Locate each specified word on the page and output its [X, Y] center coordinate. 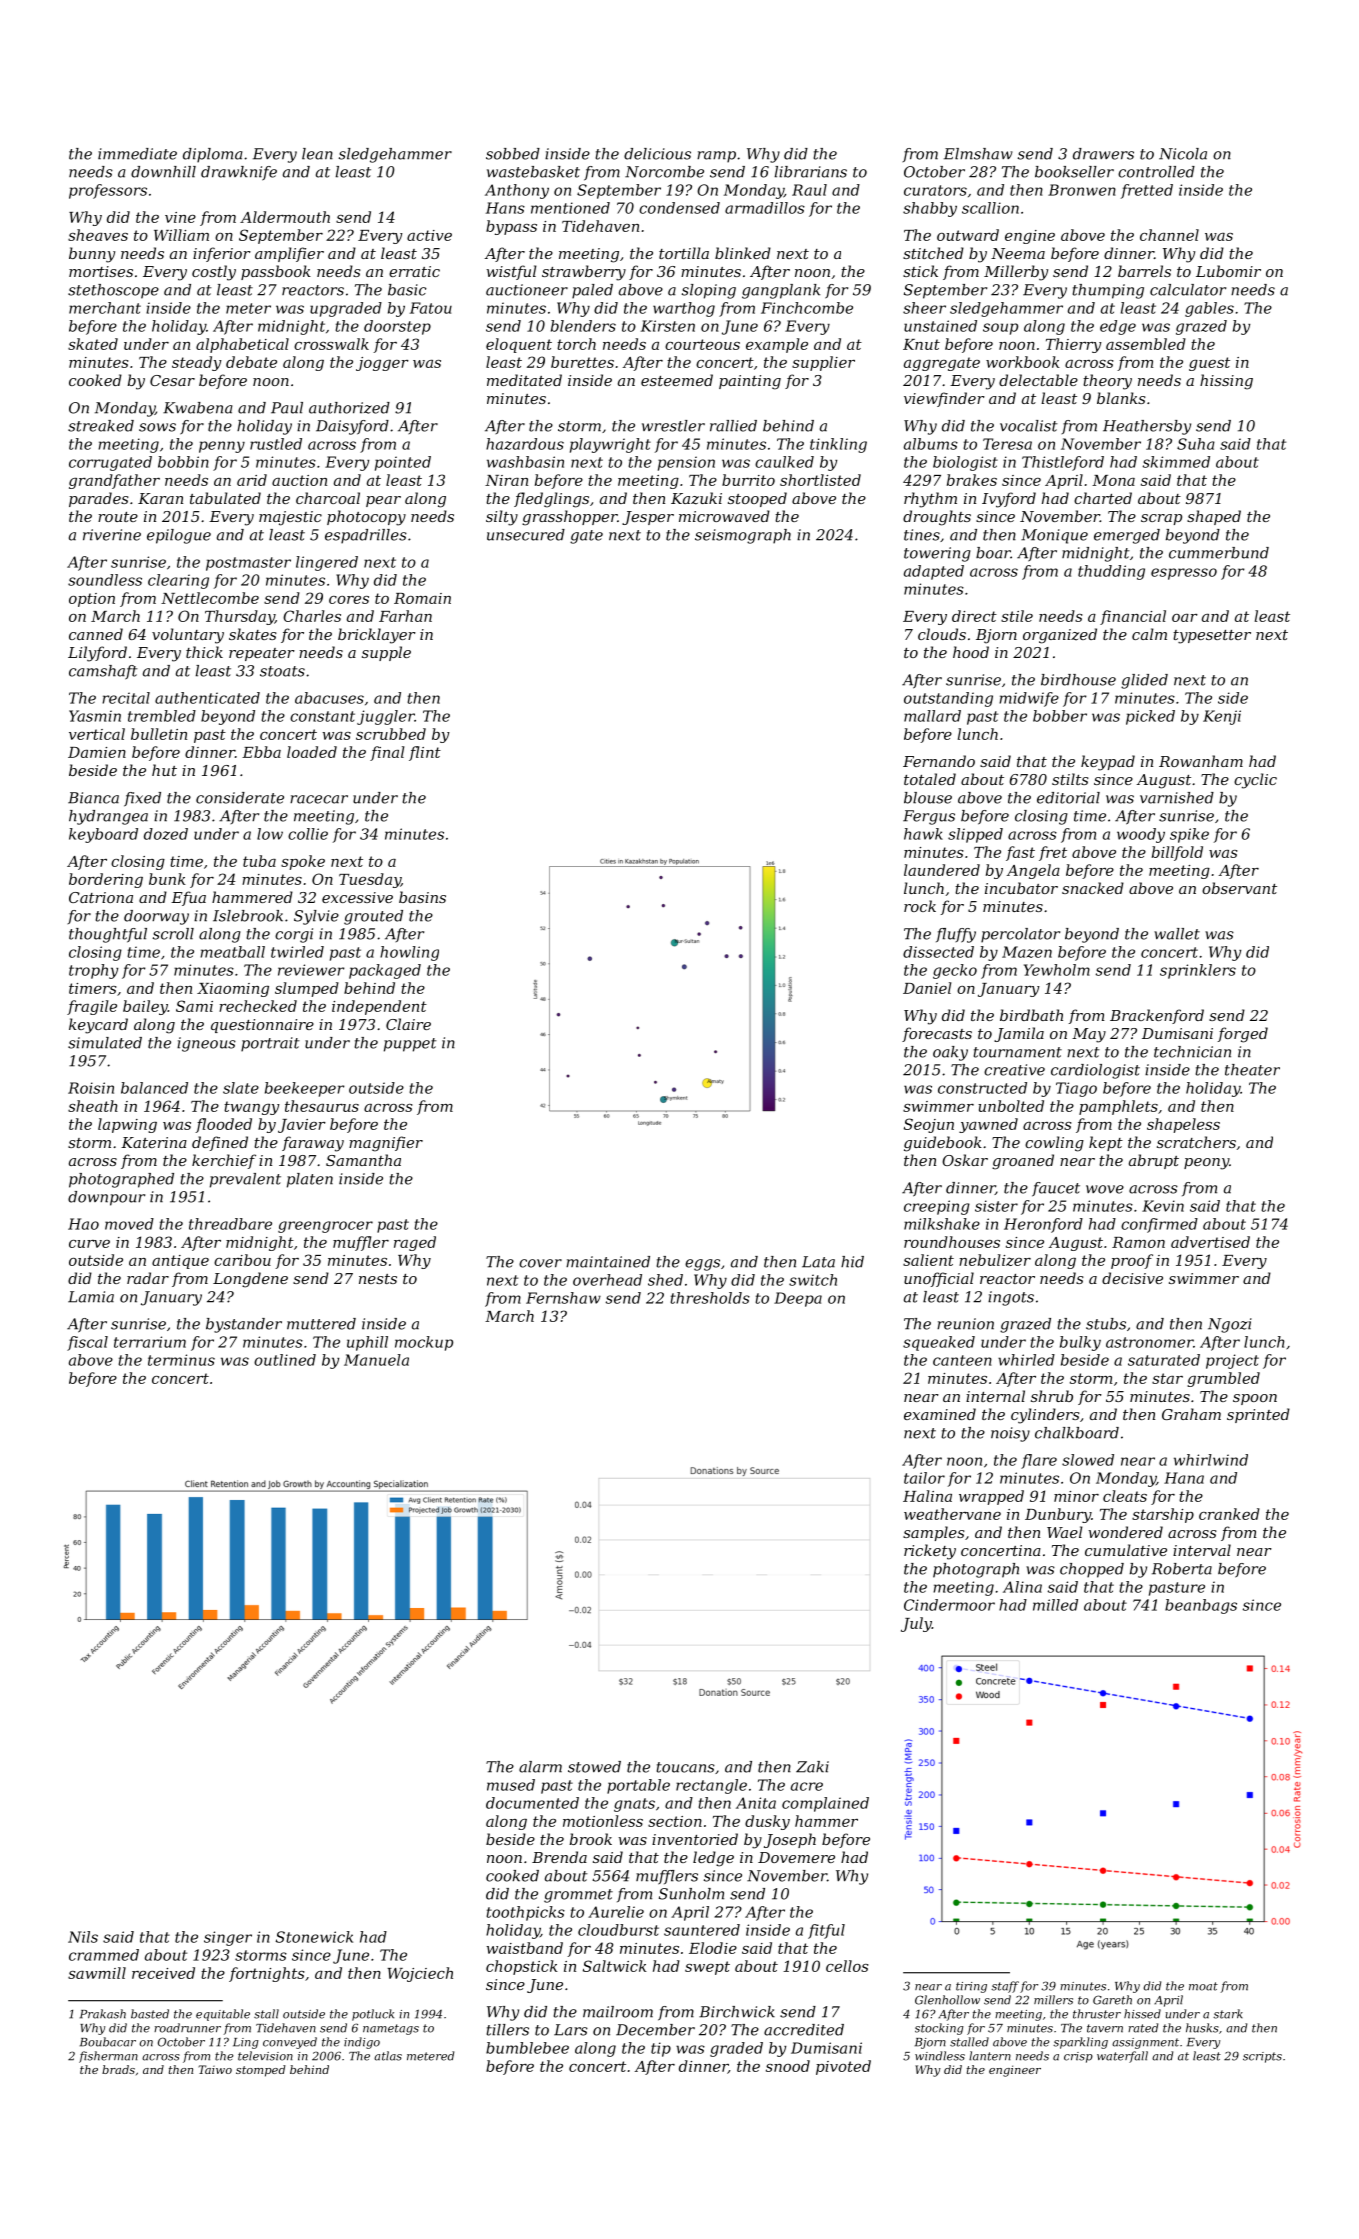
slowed [1088, 1460]
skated [93, 344]
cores [349, 600]
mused [511, 1785]
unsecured [526, 535]
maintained [608, 1262]
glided [1144, 681]
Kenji [1222, 717]
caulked [784, 462]
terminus [181, 1360]
